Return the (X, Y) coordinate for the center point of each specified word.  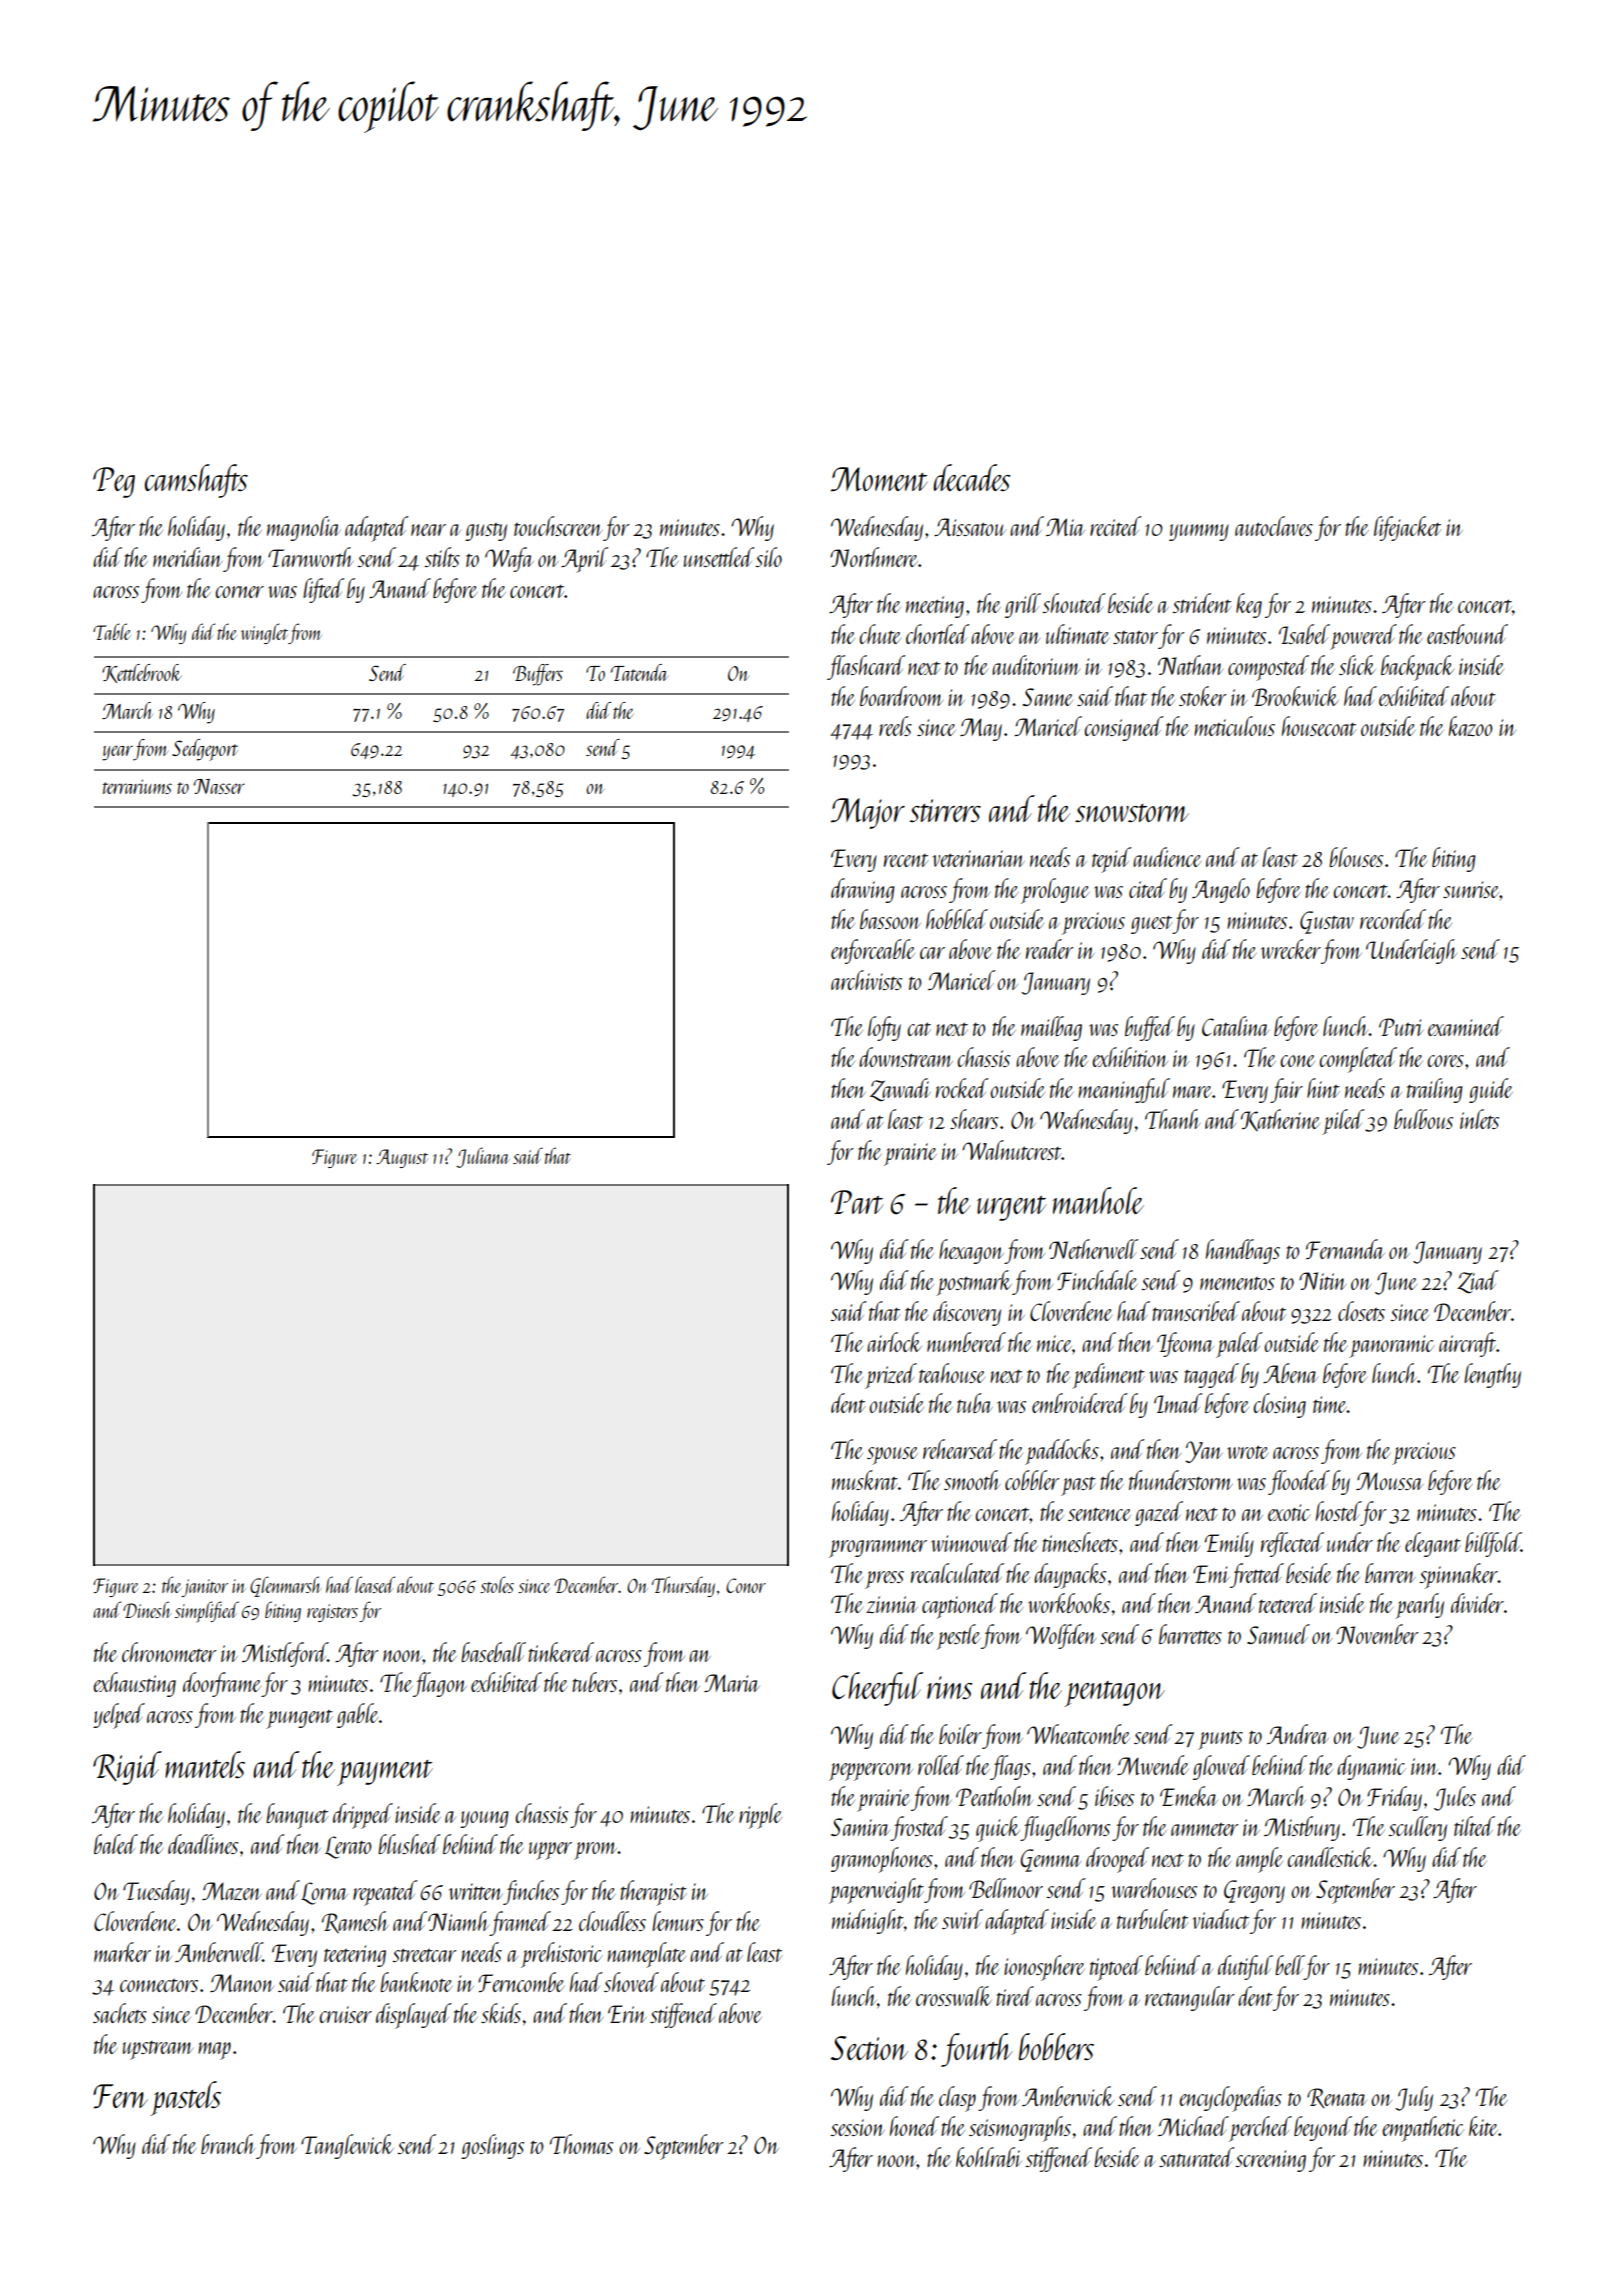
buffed (1150, 1028)
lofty (884, 1028)
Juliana (483, 1157)
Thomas (581, 2144)
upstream (158, 2050)
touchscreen (558, 526)
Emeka (1189, 1796)
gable (357, 1715)
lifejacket (1407, 528)
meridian (187, 557)
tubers (594, 1682)
